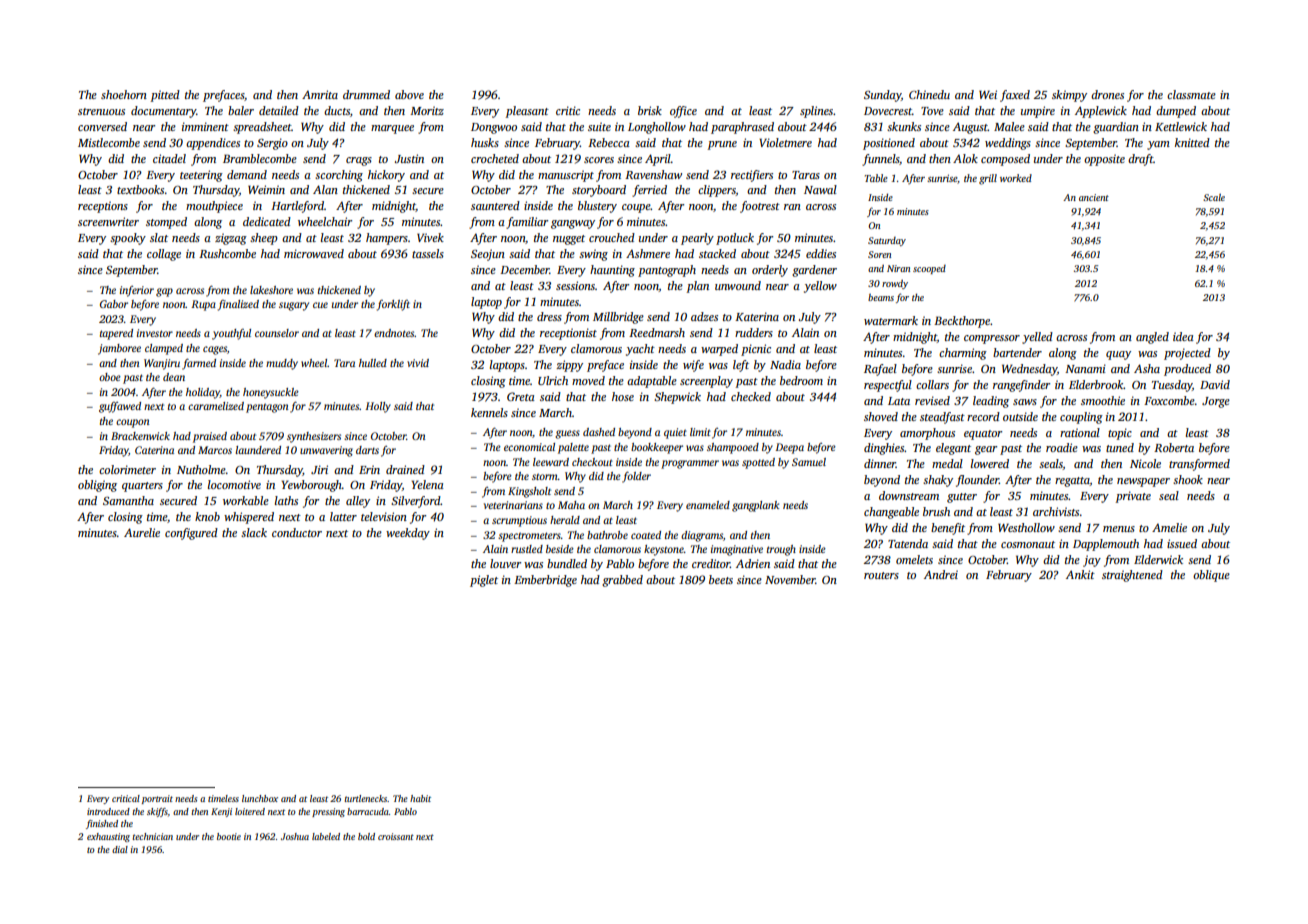 The image size is (1308, 924). Describe the element at coordinates (527, 112) in the screenshot. I see `pleasant` at that location.
